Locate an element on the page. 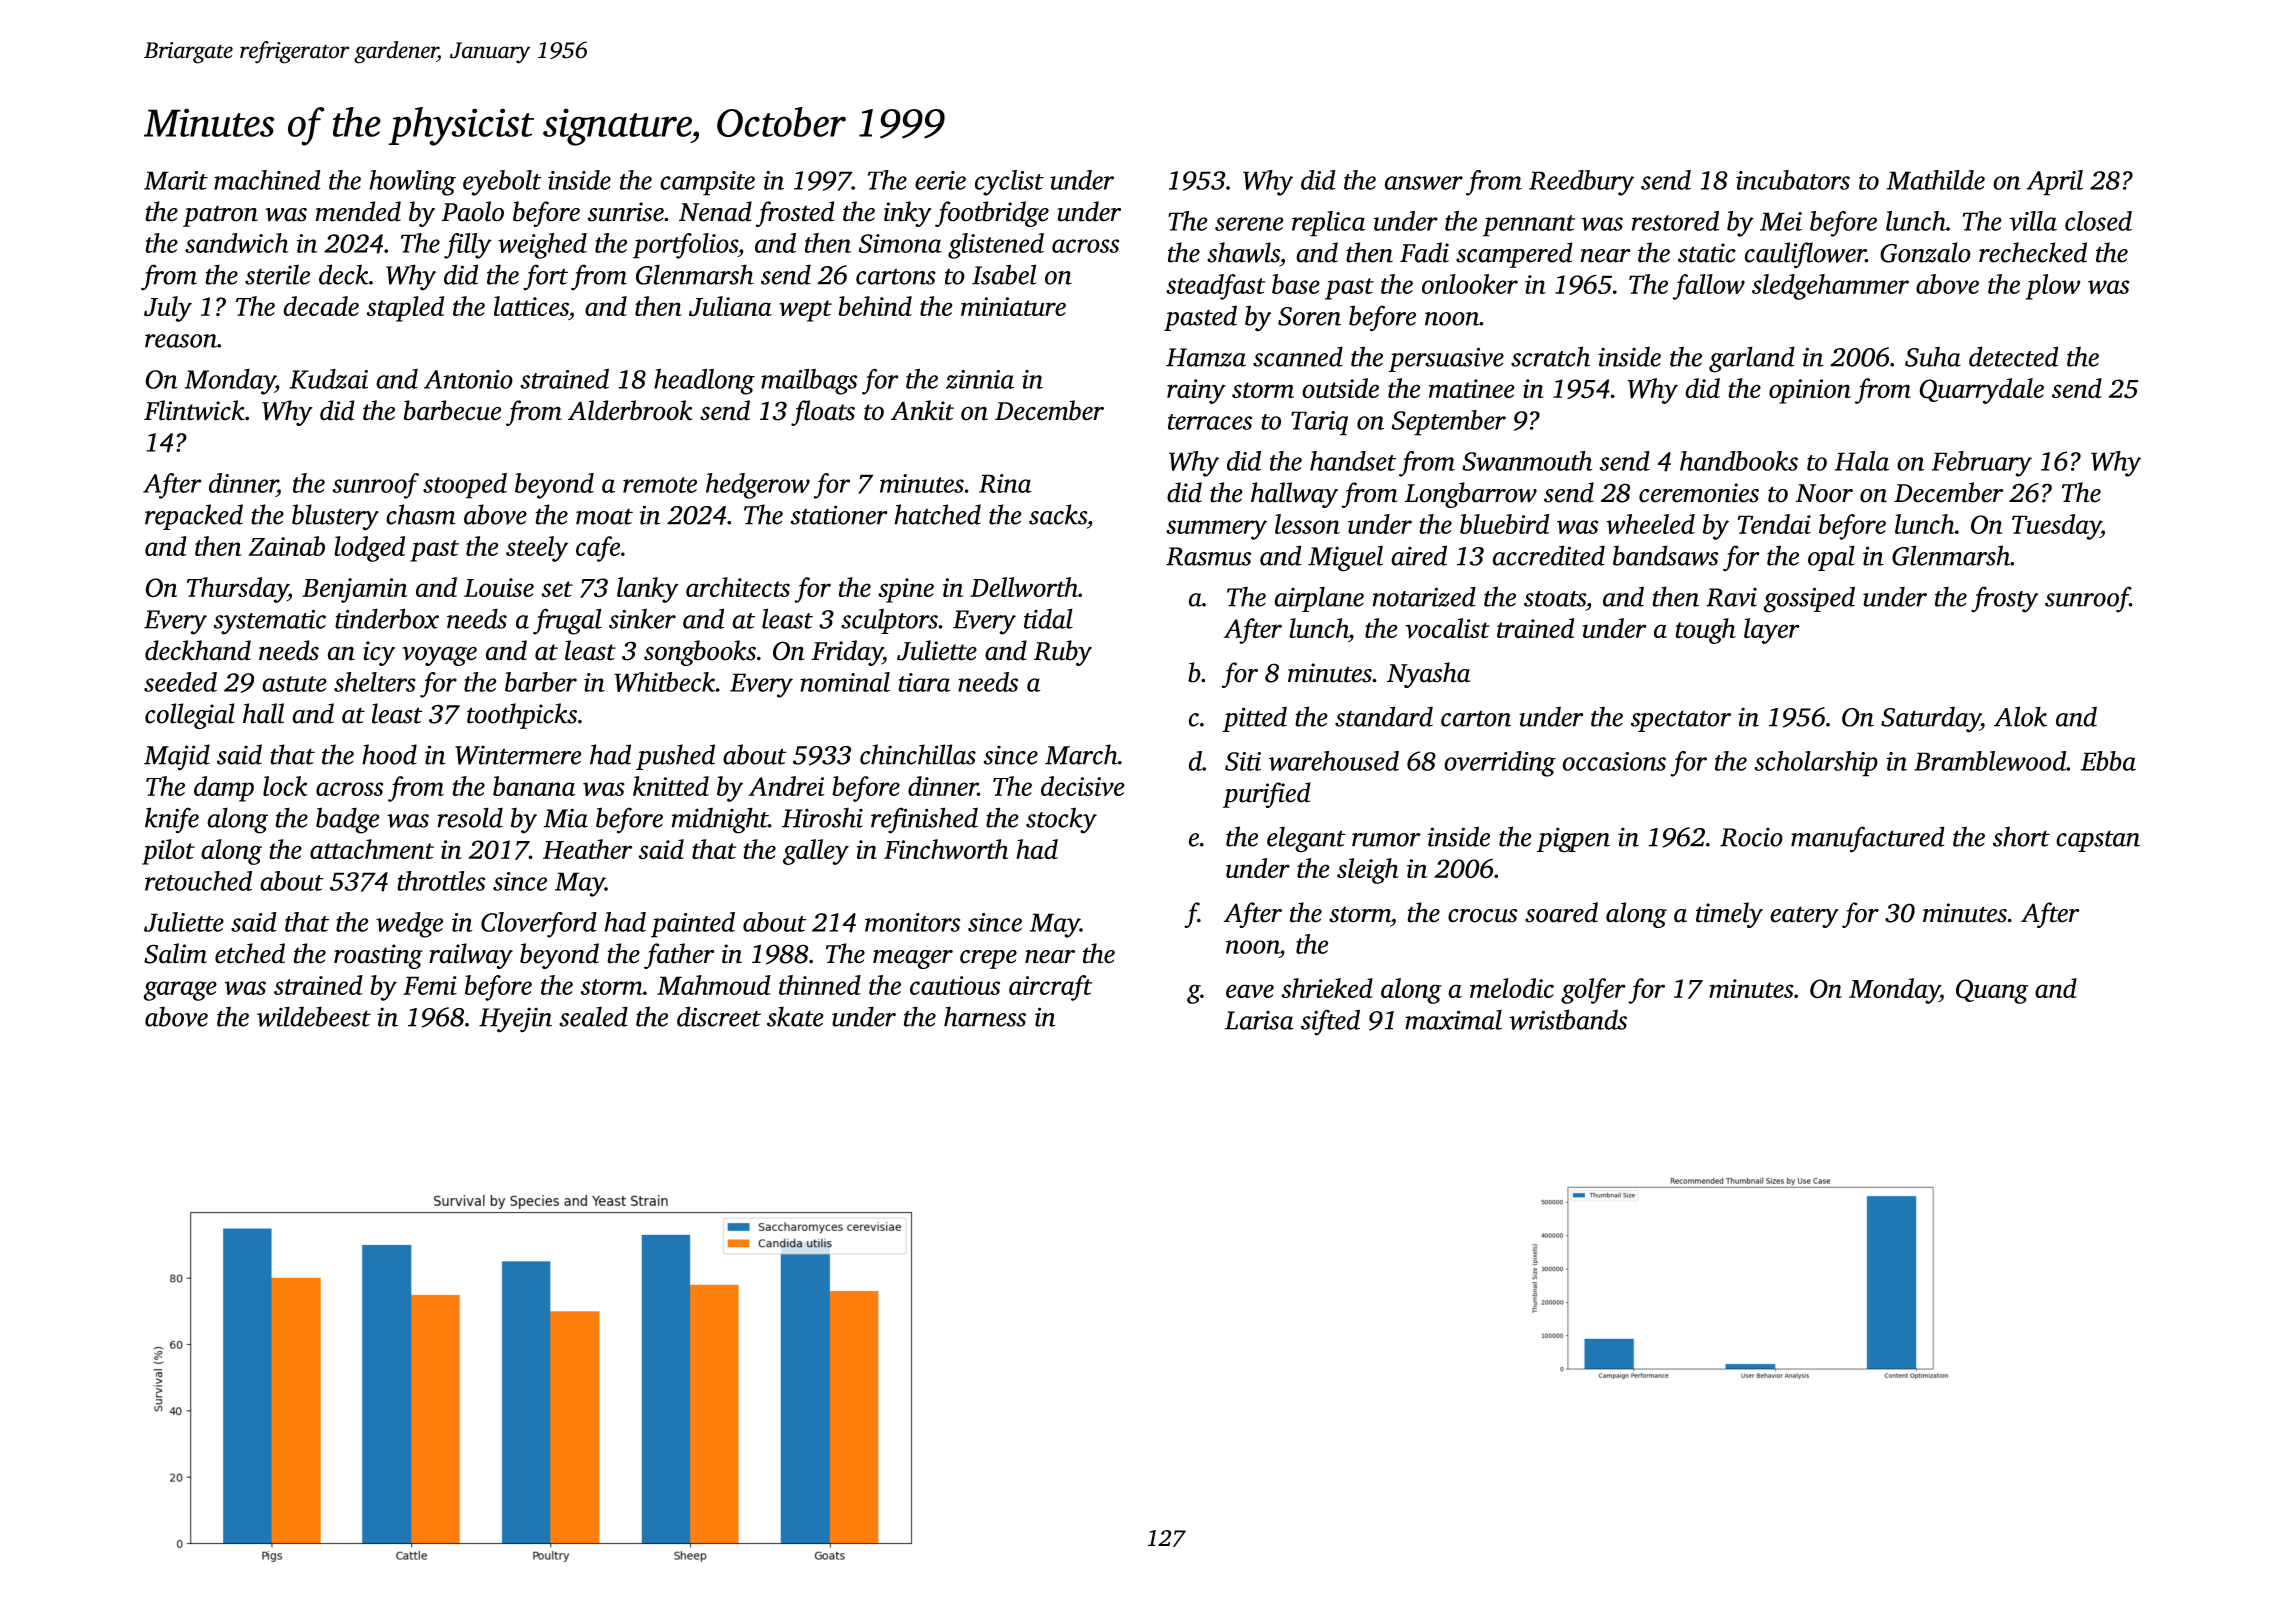 The height and width of the document is (1620, 2292). damp is located at coordinates (224, 789).
